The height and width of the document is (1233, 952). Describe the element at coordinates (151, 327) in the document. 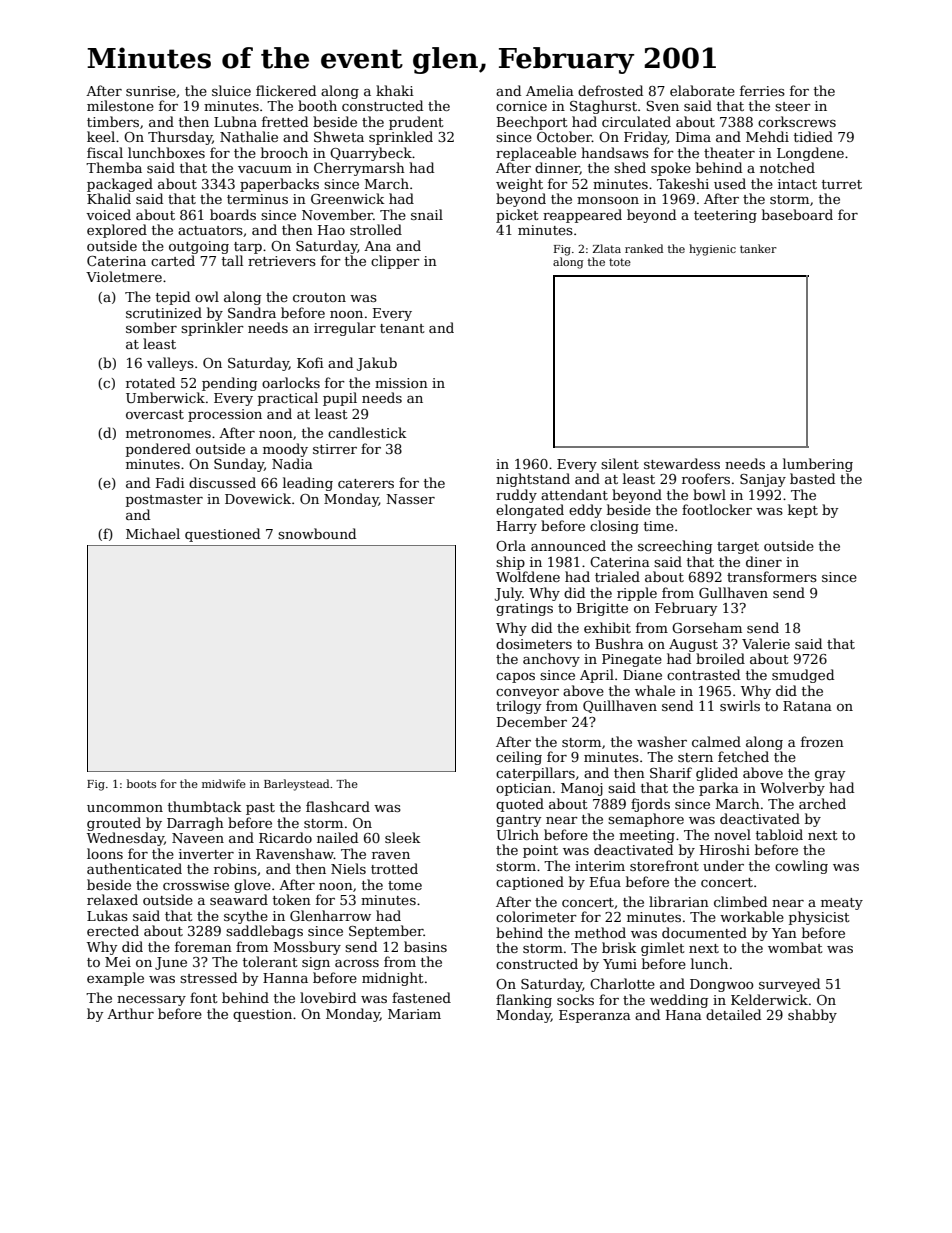

I see `somber` at that location.
